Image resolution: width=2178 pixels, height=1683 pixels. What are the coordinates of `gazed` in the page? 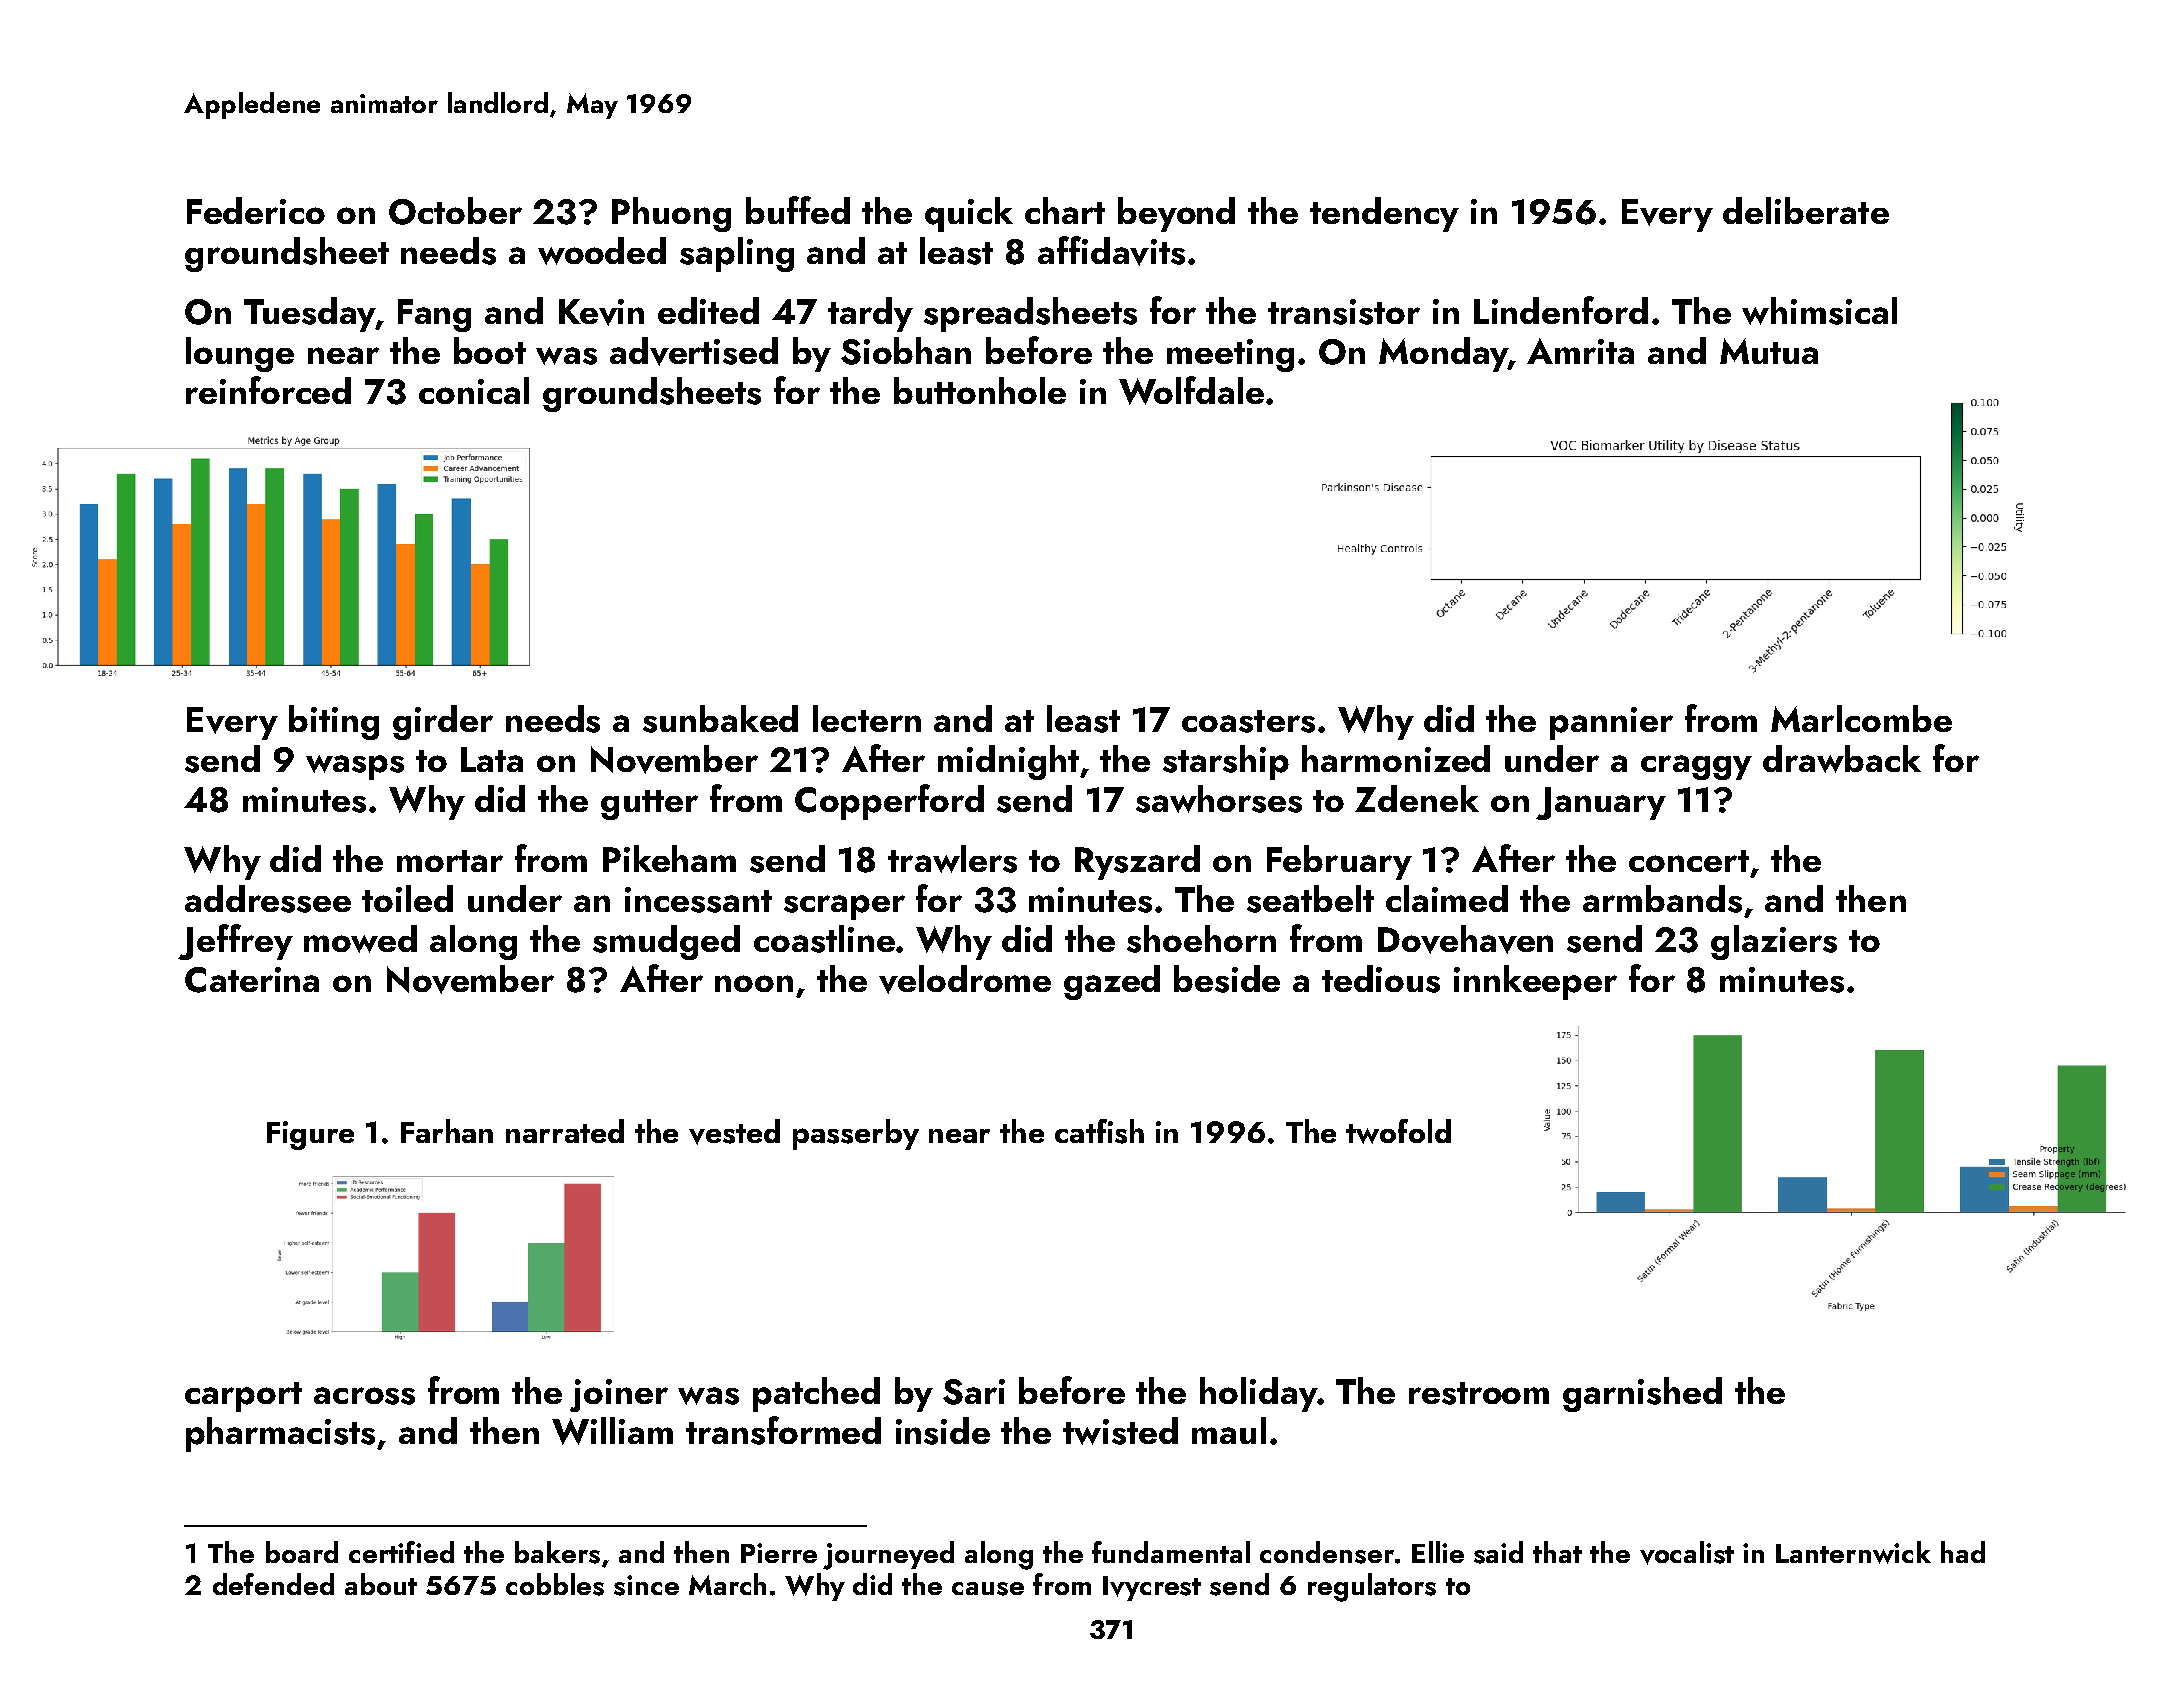 It's located at (1112, 982).
